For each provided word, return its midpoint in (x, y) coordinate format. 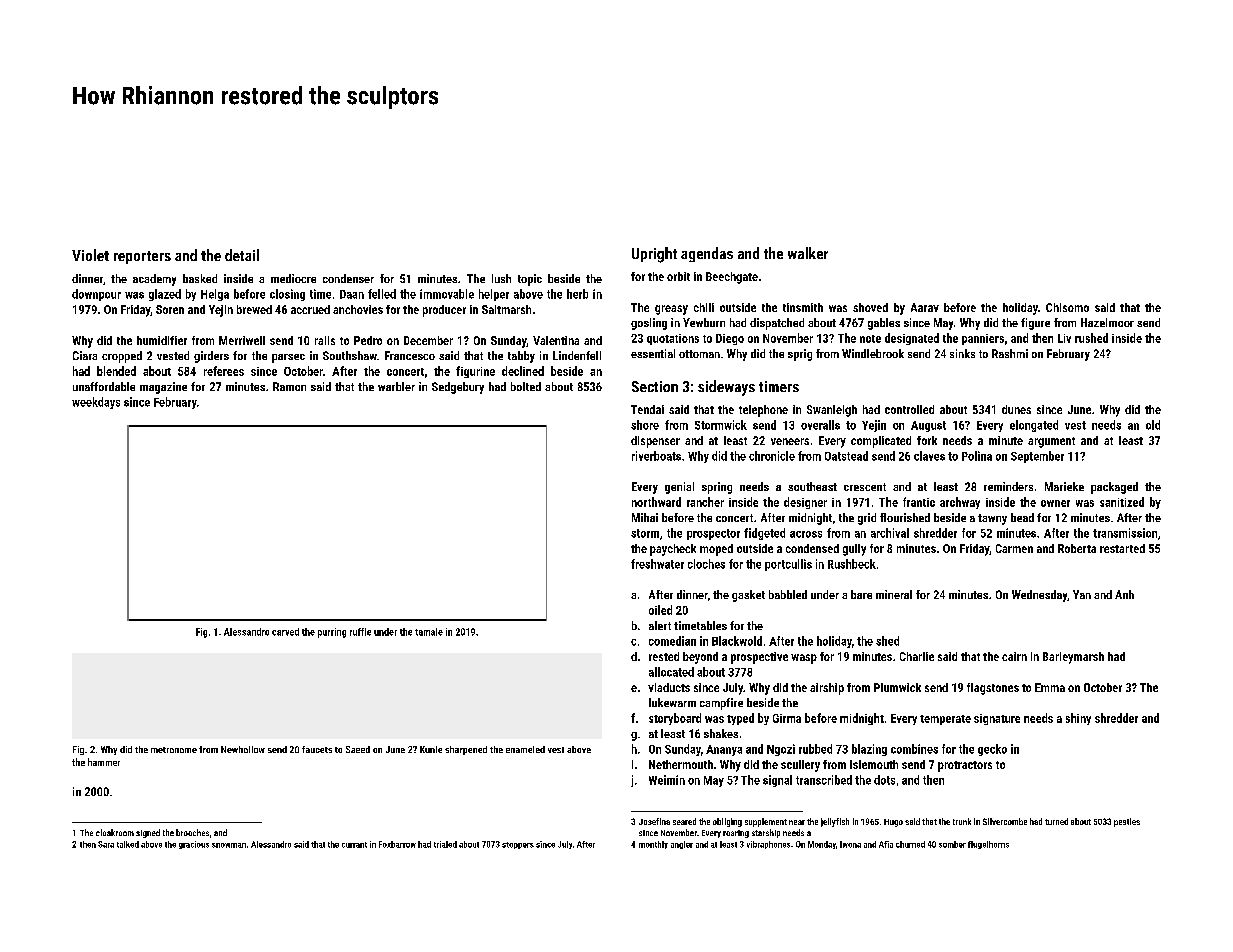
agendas (707, 254)
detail (242, 255)
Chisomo (1067, 307)
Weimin (667, 780)
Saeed (358, 749)
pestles (1127, 822)
